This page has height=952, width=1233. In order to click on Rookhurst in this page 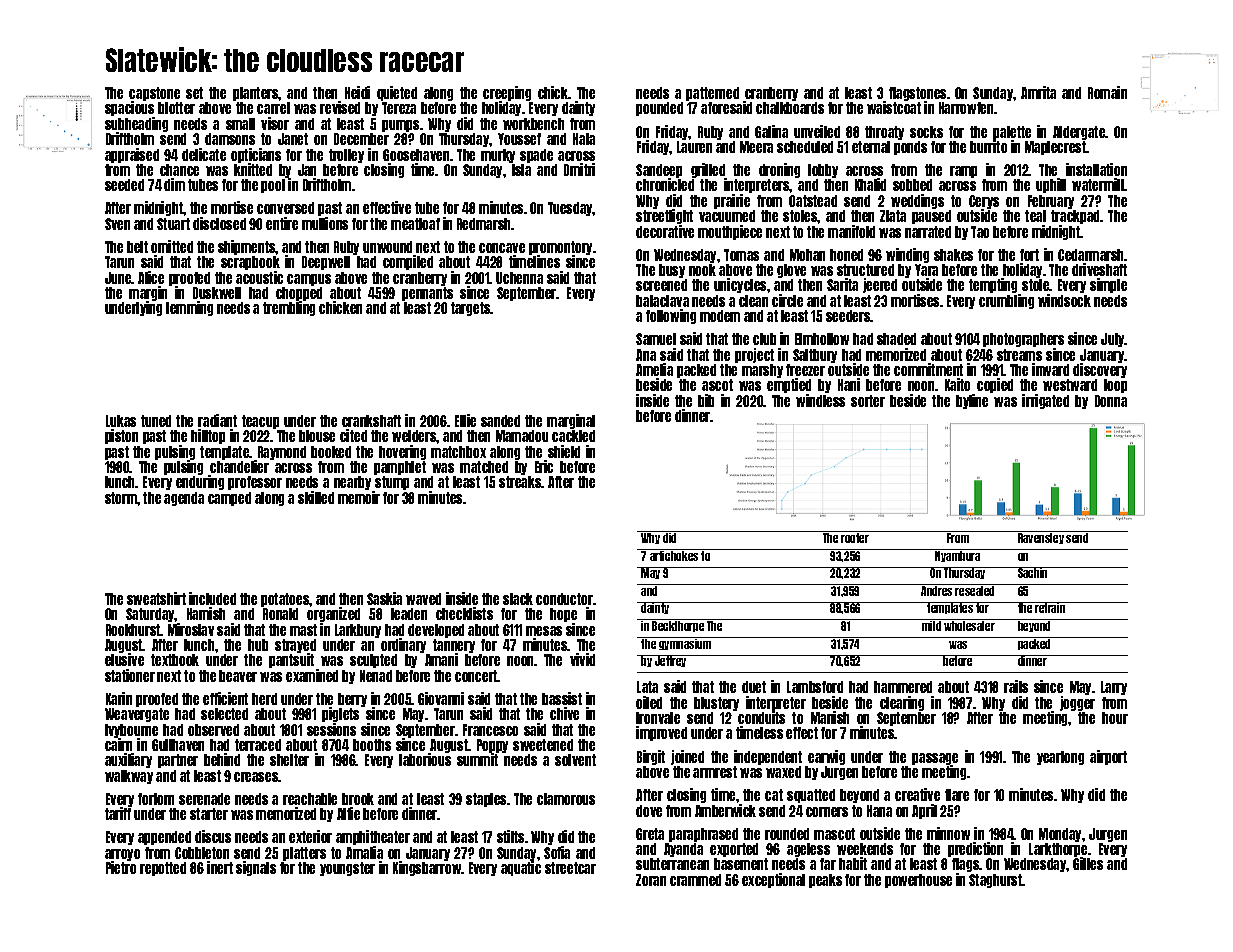, I will do `click(133, 630)`.
